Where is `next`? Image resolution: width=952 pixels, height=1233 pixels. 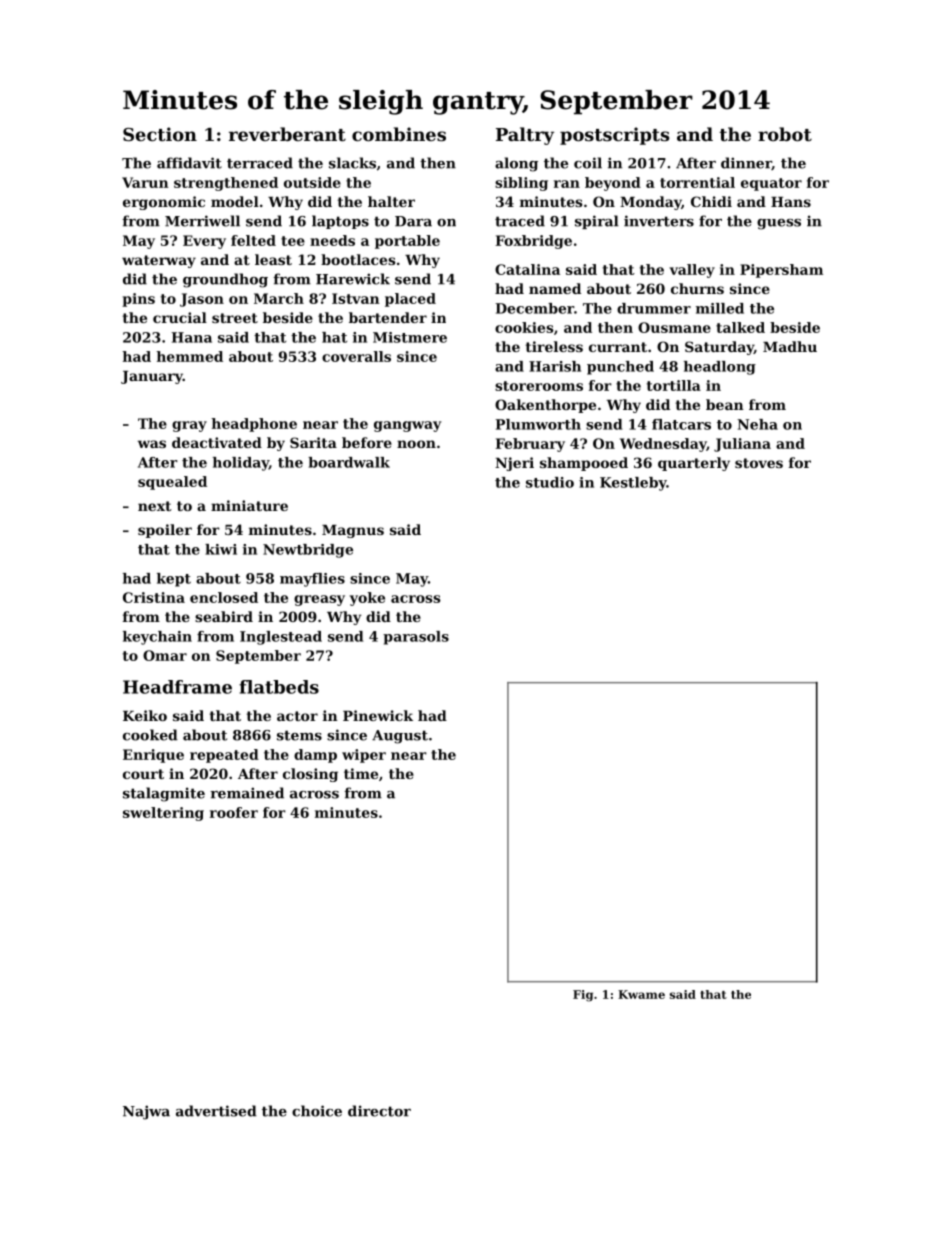
next is located at coordinates (155, 506).
